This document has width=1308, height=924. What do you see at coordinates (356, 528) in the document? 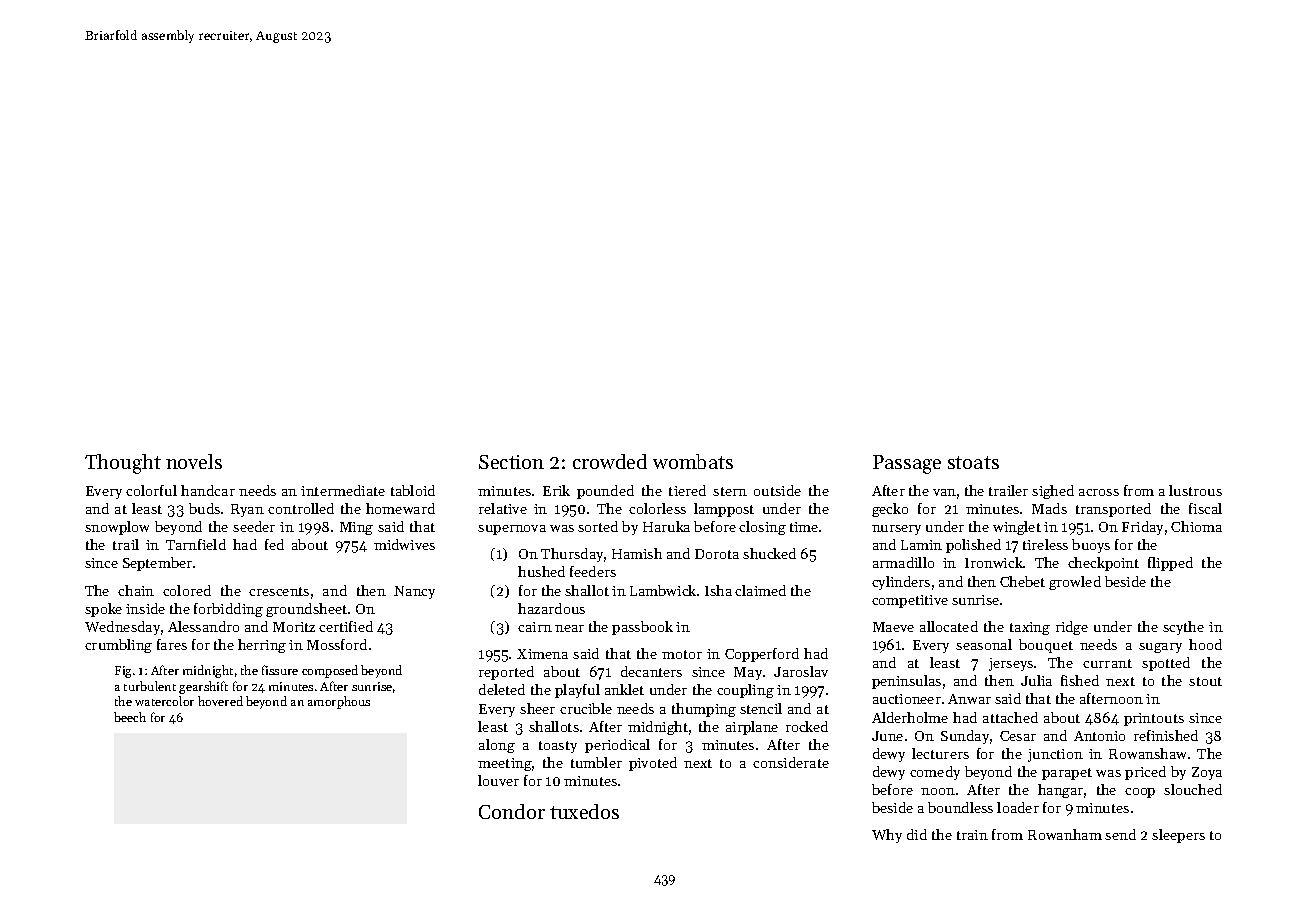
I see `Ming` at bounding box center [356, 528].
